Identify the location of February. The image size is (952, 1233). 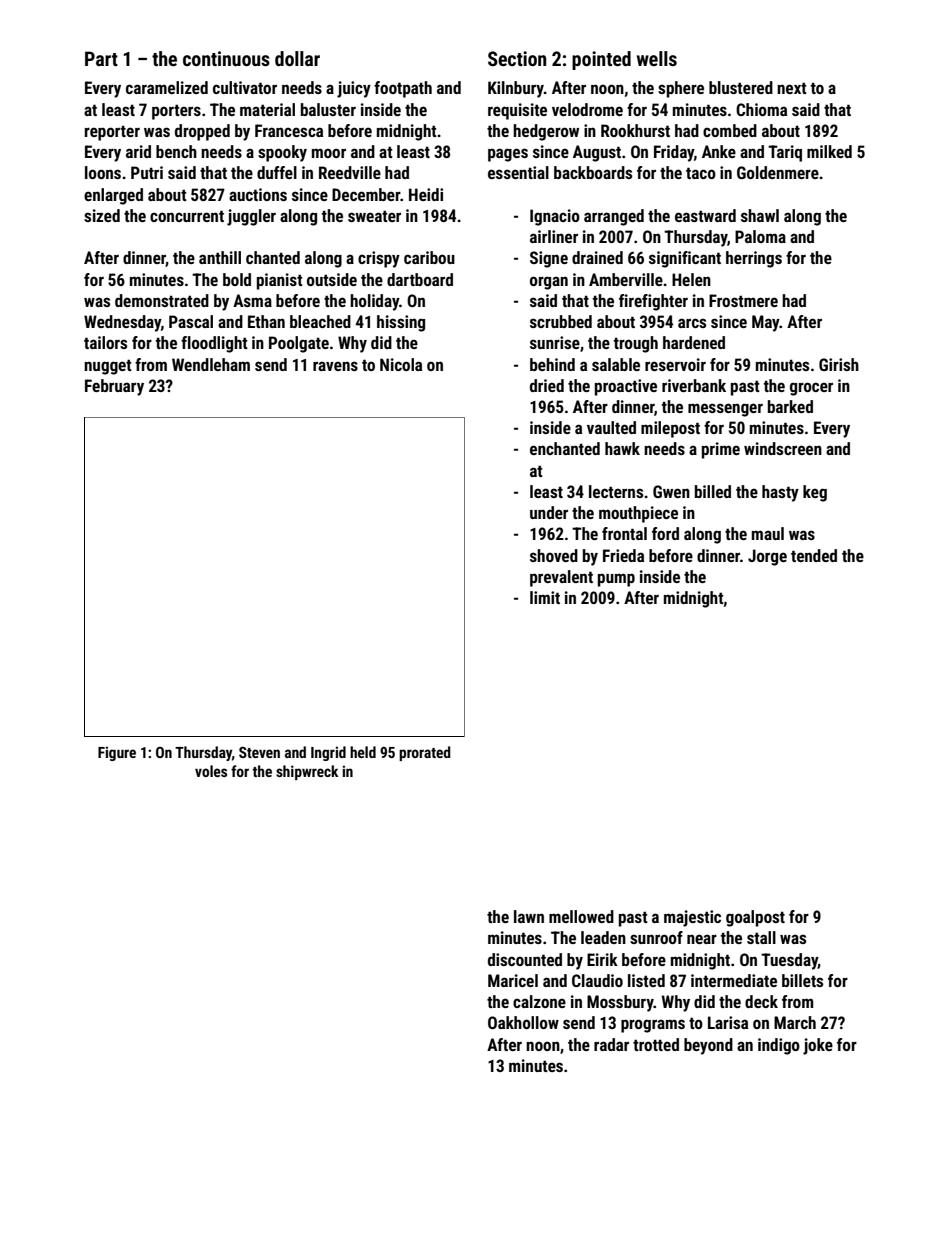
(114, 387).
